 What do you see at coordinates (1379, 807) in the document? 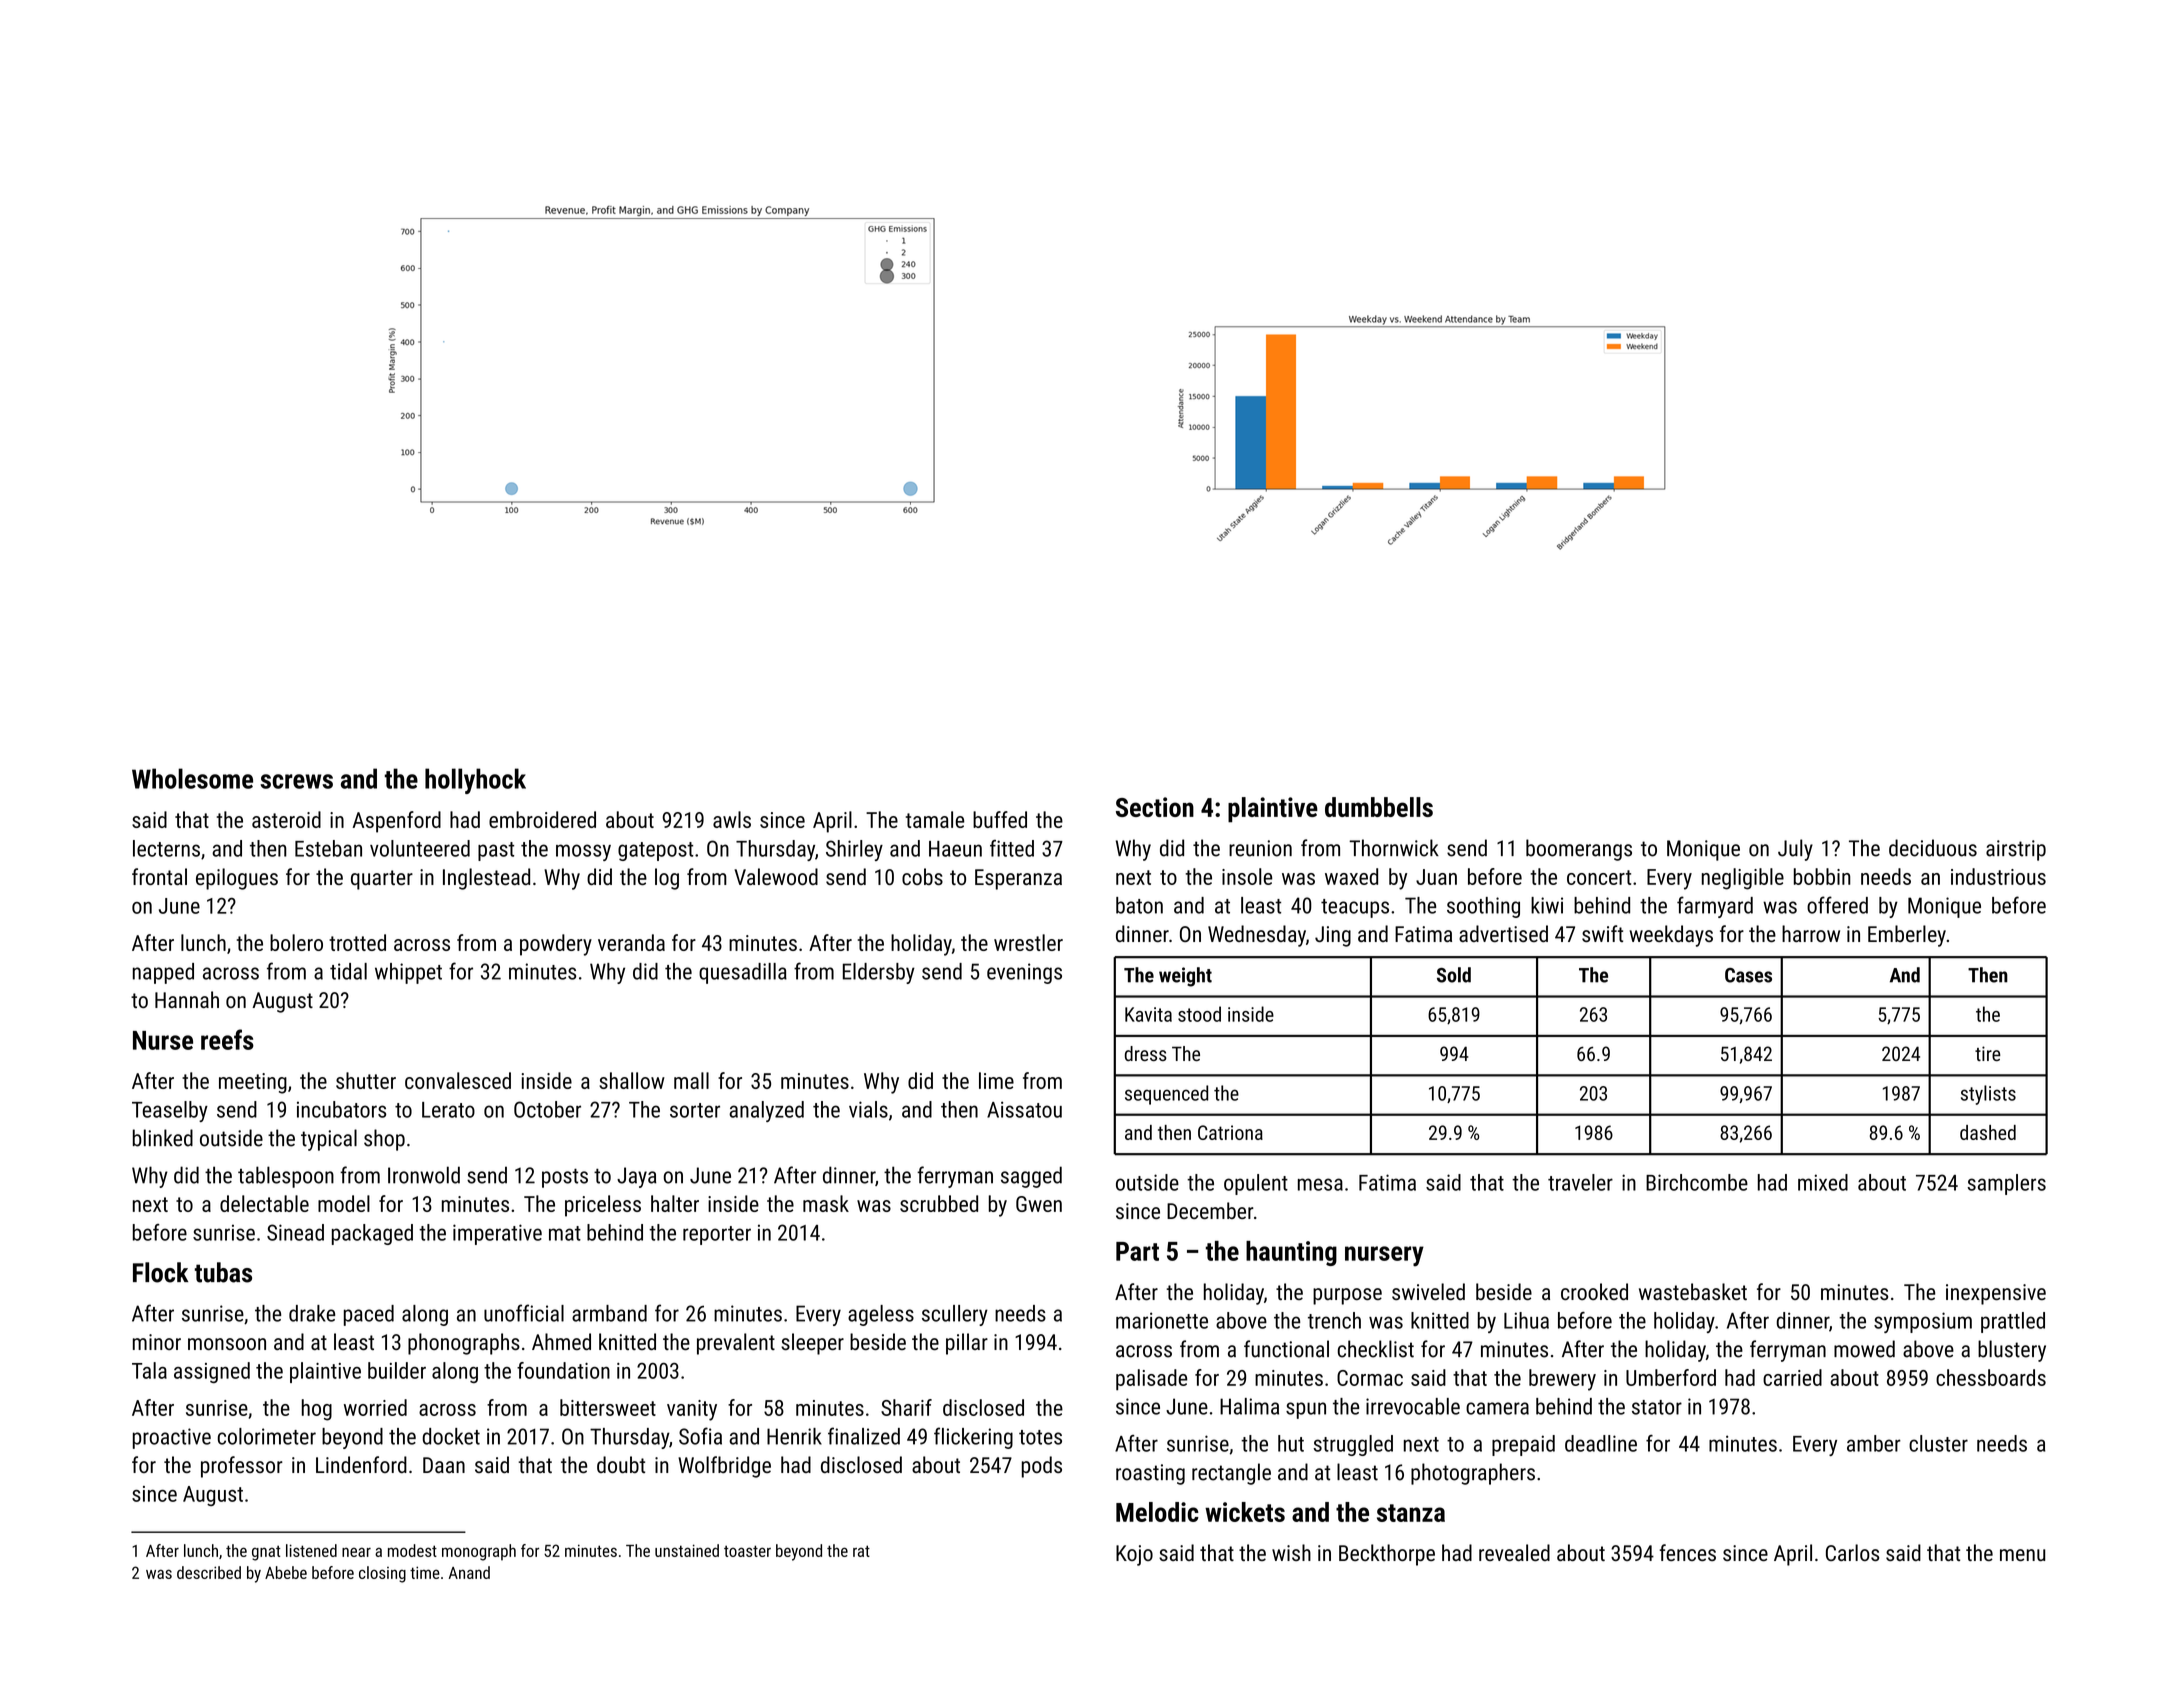
I see `dumbbells` at bounding box center [1379, 807].
